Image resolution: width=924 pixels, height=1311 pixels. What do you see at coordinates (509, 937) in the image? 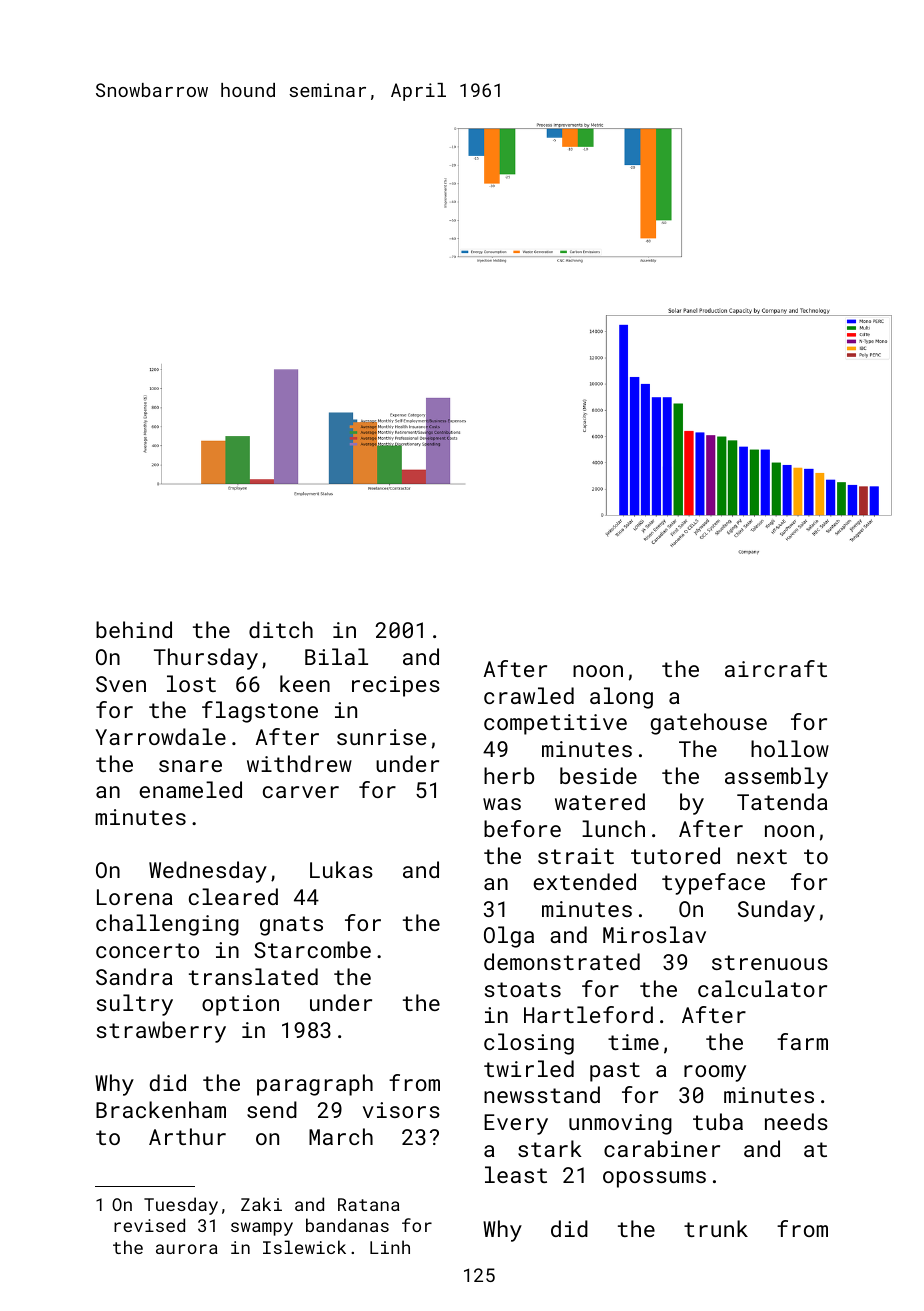
I see `Olga` at bounding box center [509, 937].
